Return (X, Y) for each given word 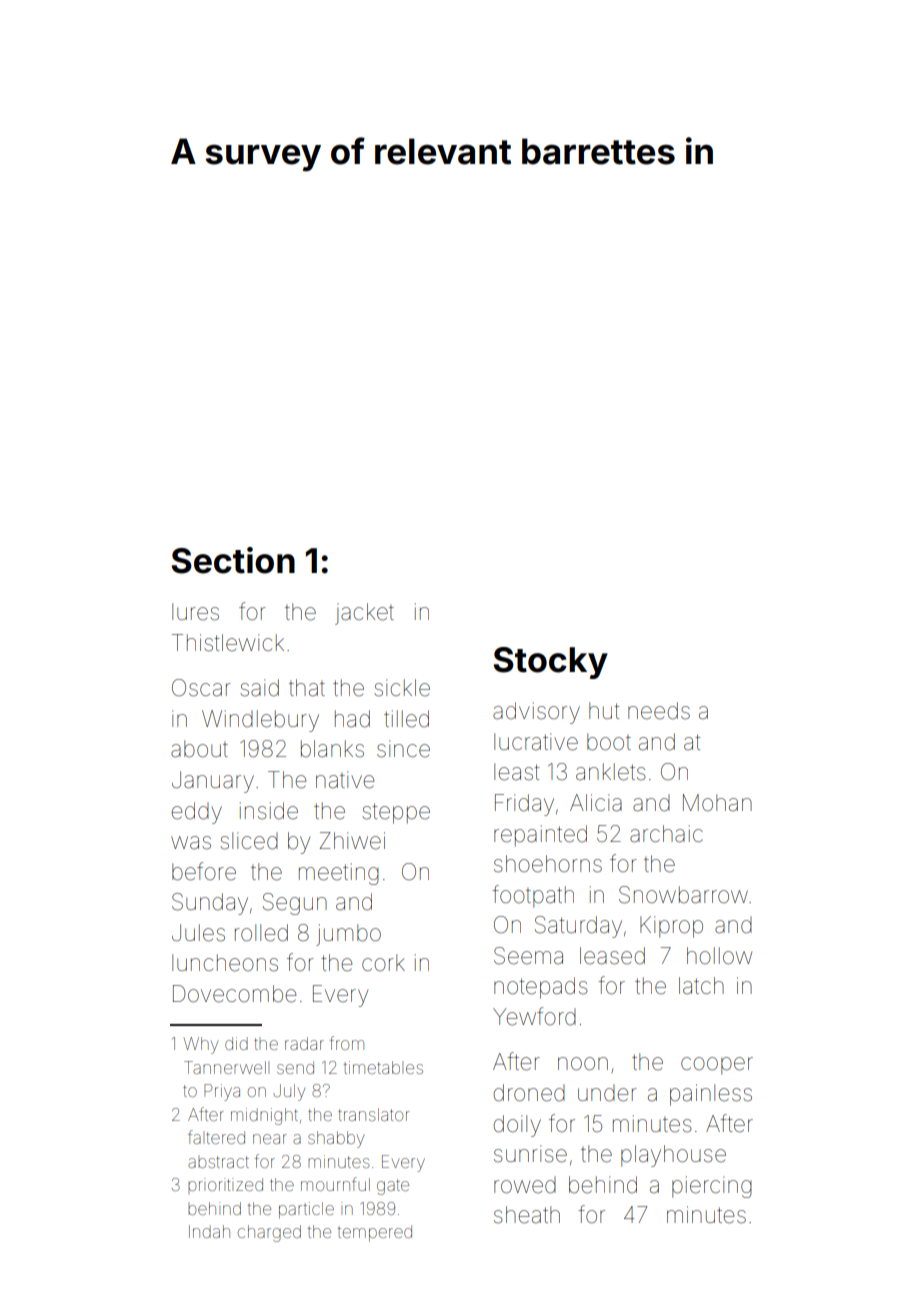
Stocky (551, 663)
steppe (396, 813)
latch (701, 985)
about (199, 749)
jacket (364, 614)
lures (195, 612)
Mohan (717, 803)
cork (383, 962)
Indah (209, 1231)
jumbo (348, 935)
